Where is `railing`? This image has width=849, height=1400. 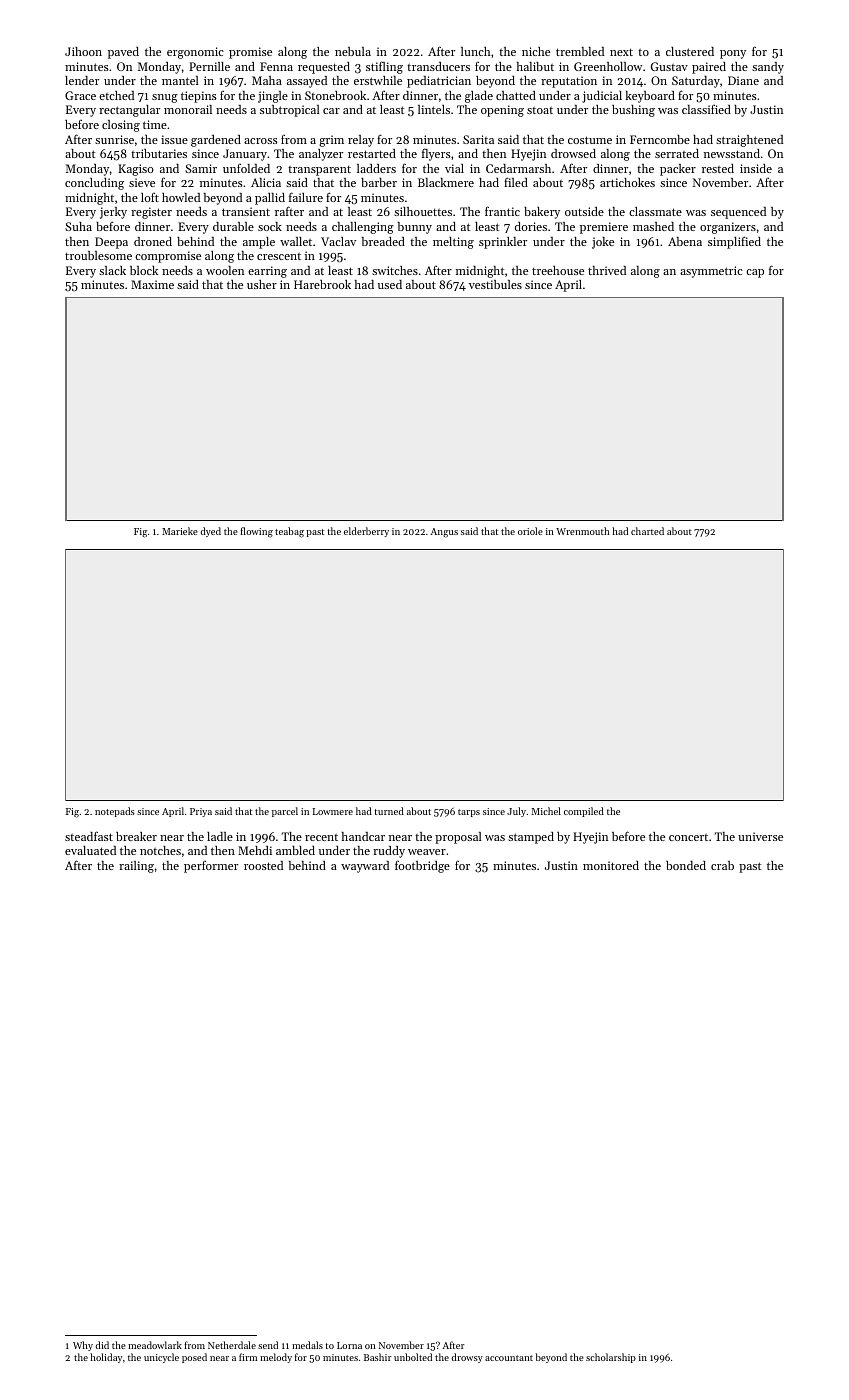
railing is located at coordinates (136, 867).
